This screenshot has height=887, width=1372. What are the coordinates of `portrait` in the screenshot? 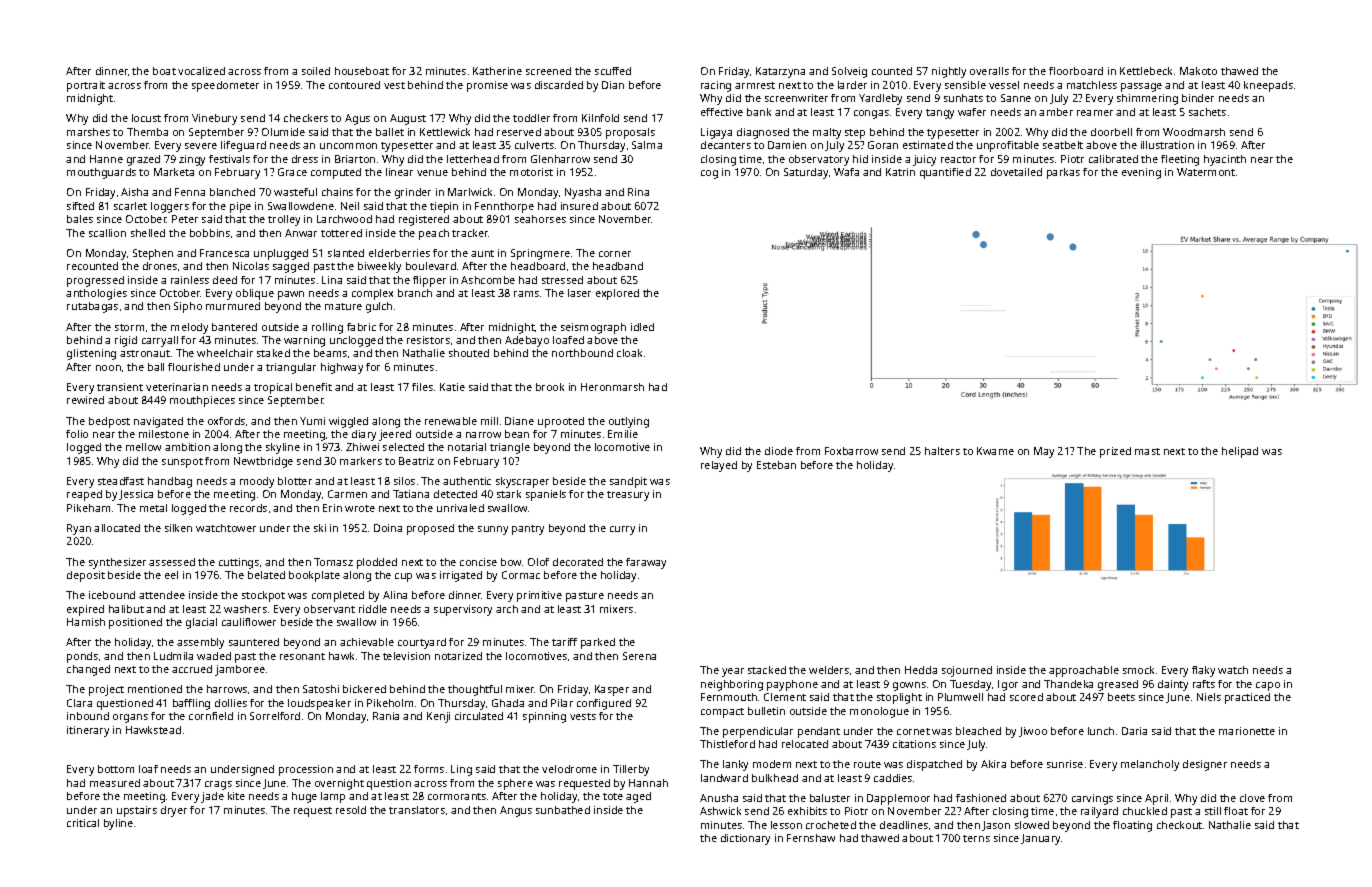 It's located at (86, 86).
